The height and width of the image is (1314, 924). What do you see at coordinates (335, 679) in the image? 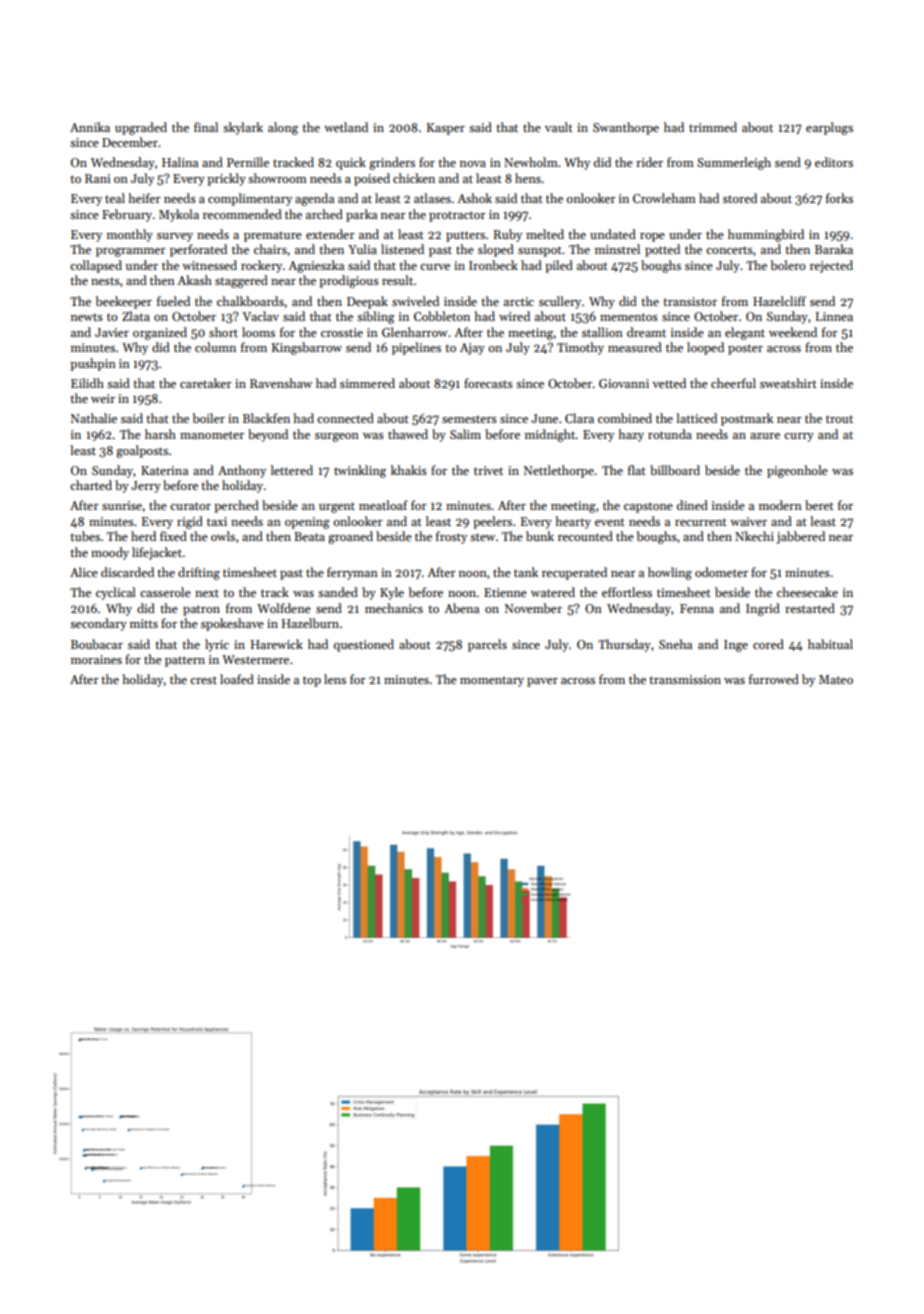
I see `lens` at bounding box center [335, 679].
